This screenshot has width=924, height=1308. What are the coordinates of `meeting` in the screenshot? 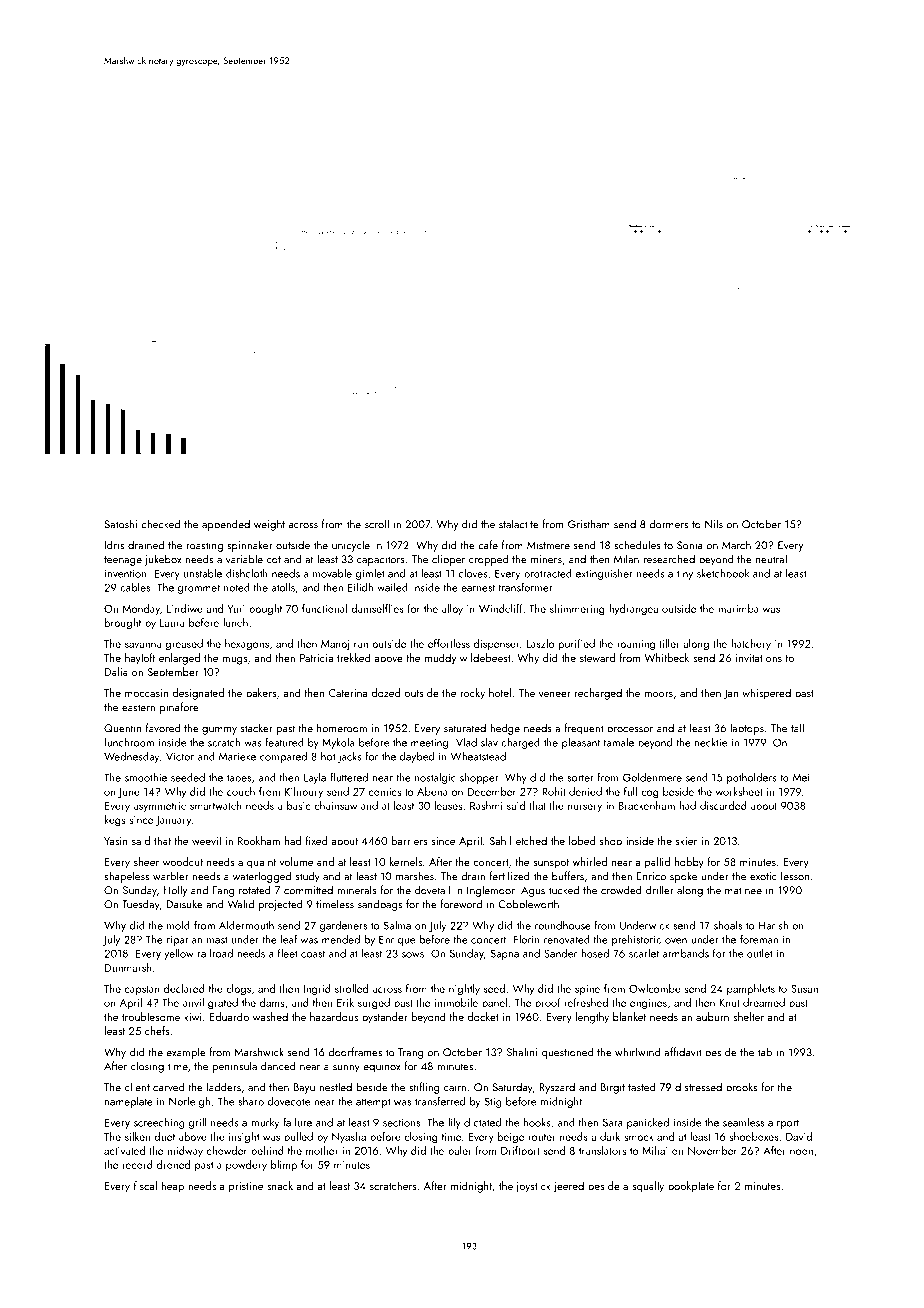 It's located at (429, 744).
